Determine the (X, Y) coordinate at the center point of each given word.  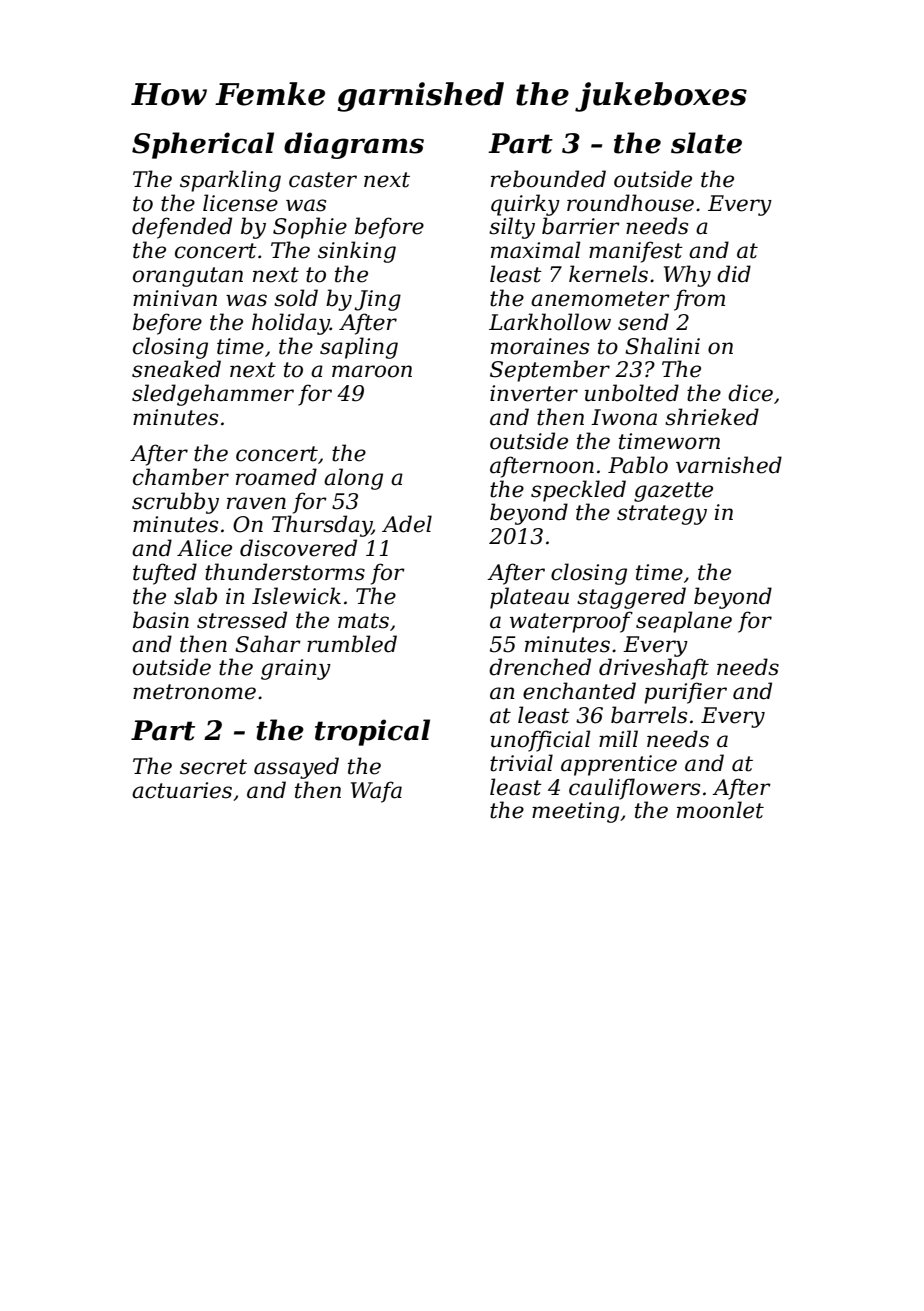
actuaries (182, 790)
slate (706, 143)
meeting (575, 812)
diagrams (354, 145)
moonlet (720, 810)
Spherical (203, 145)
